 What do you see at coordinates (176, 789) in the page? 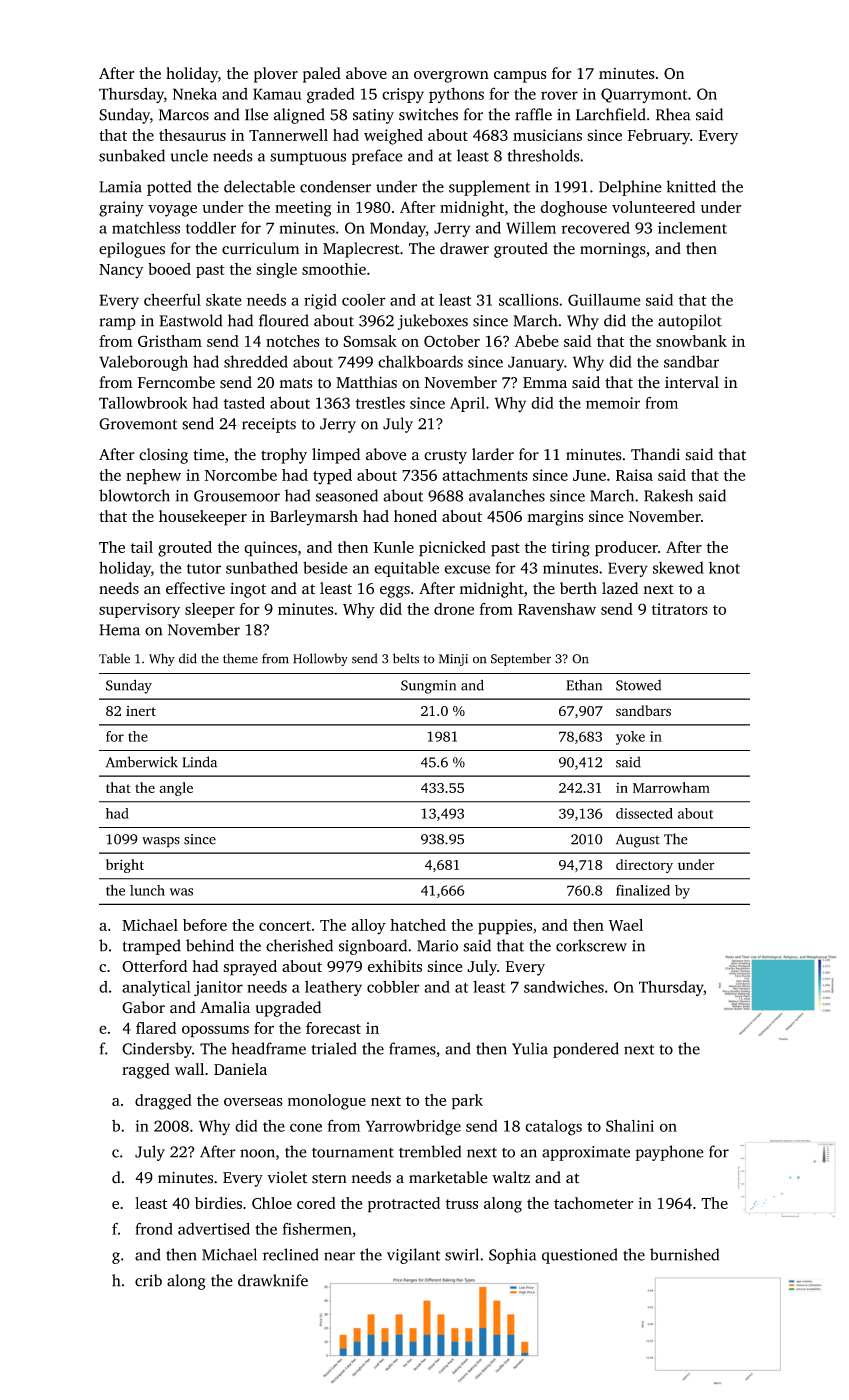
I see `angle` at bounding box center [176, 789].
